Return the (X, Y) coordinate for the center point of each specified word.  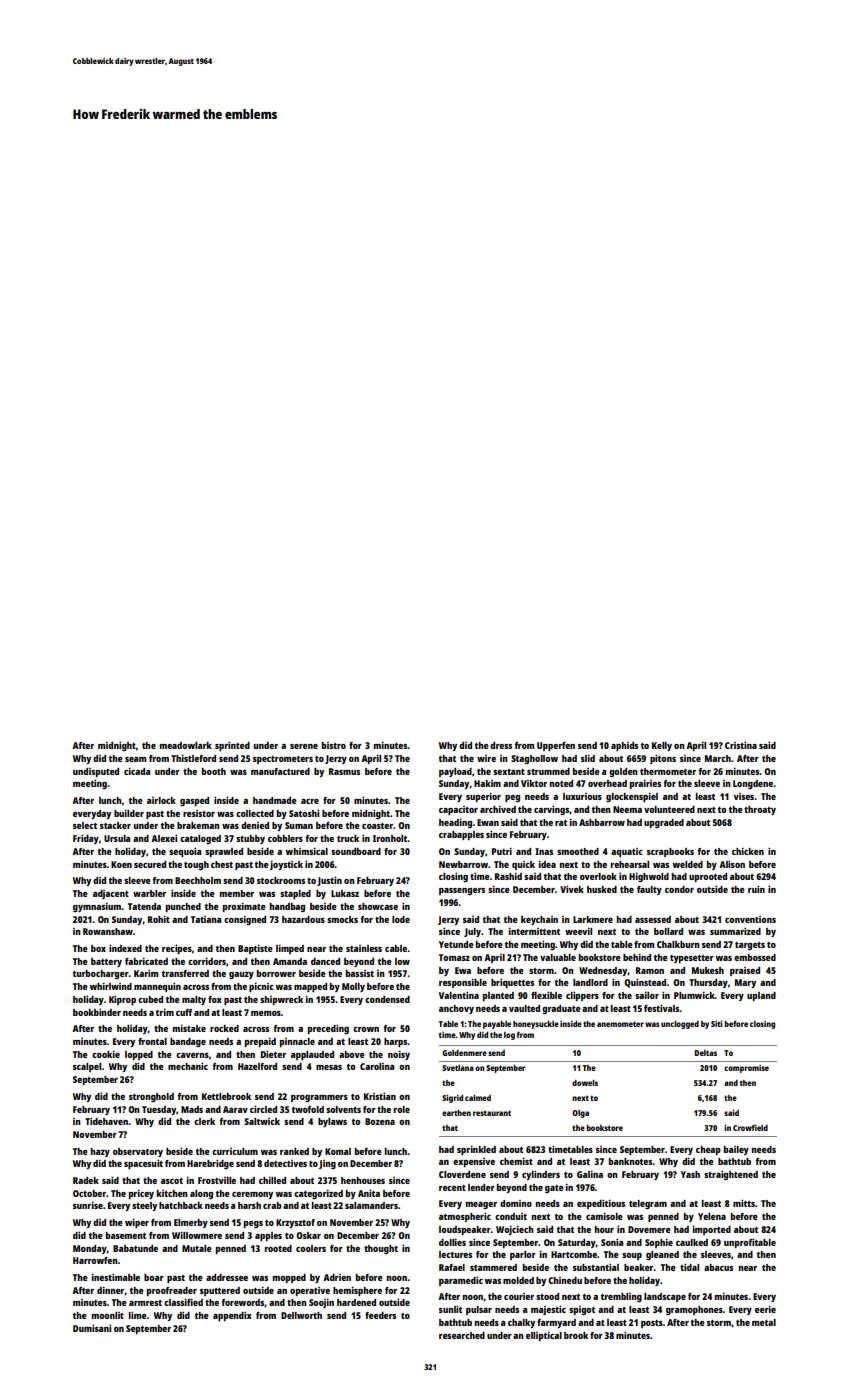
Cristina (741, 745)
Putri (502, 851)
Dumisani (92, 1328)
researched (462, 1335)
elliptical (544, 1336)
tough (196, 865)
